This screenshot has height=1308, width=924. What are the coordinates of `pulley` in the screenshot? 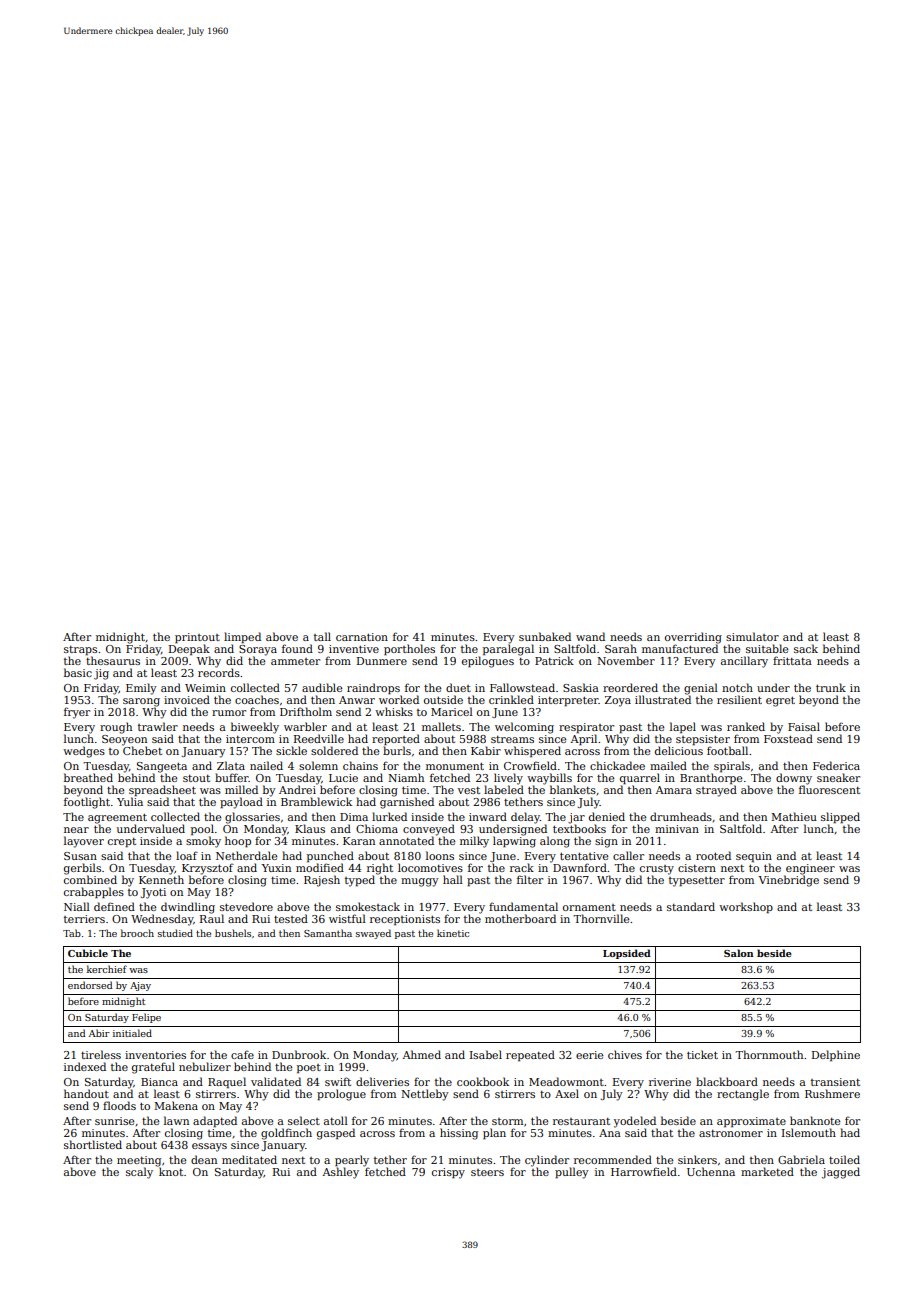 It's located at (572, 1173).
